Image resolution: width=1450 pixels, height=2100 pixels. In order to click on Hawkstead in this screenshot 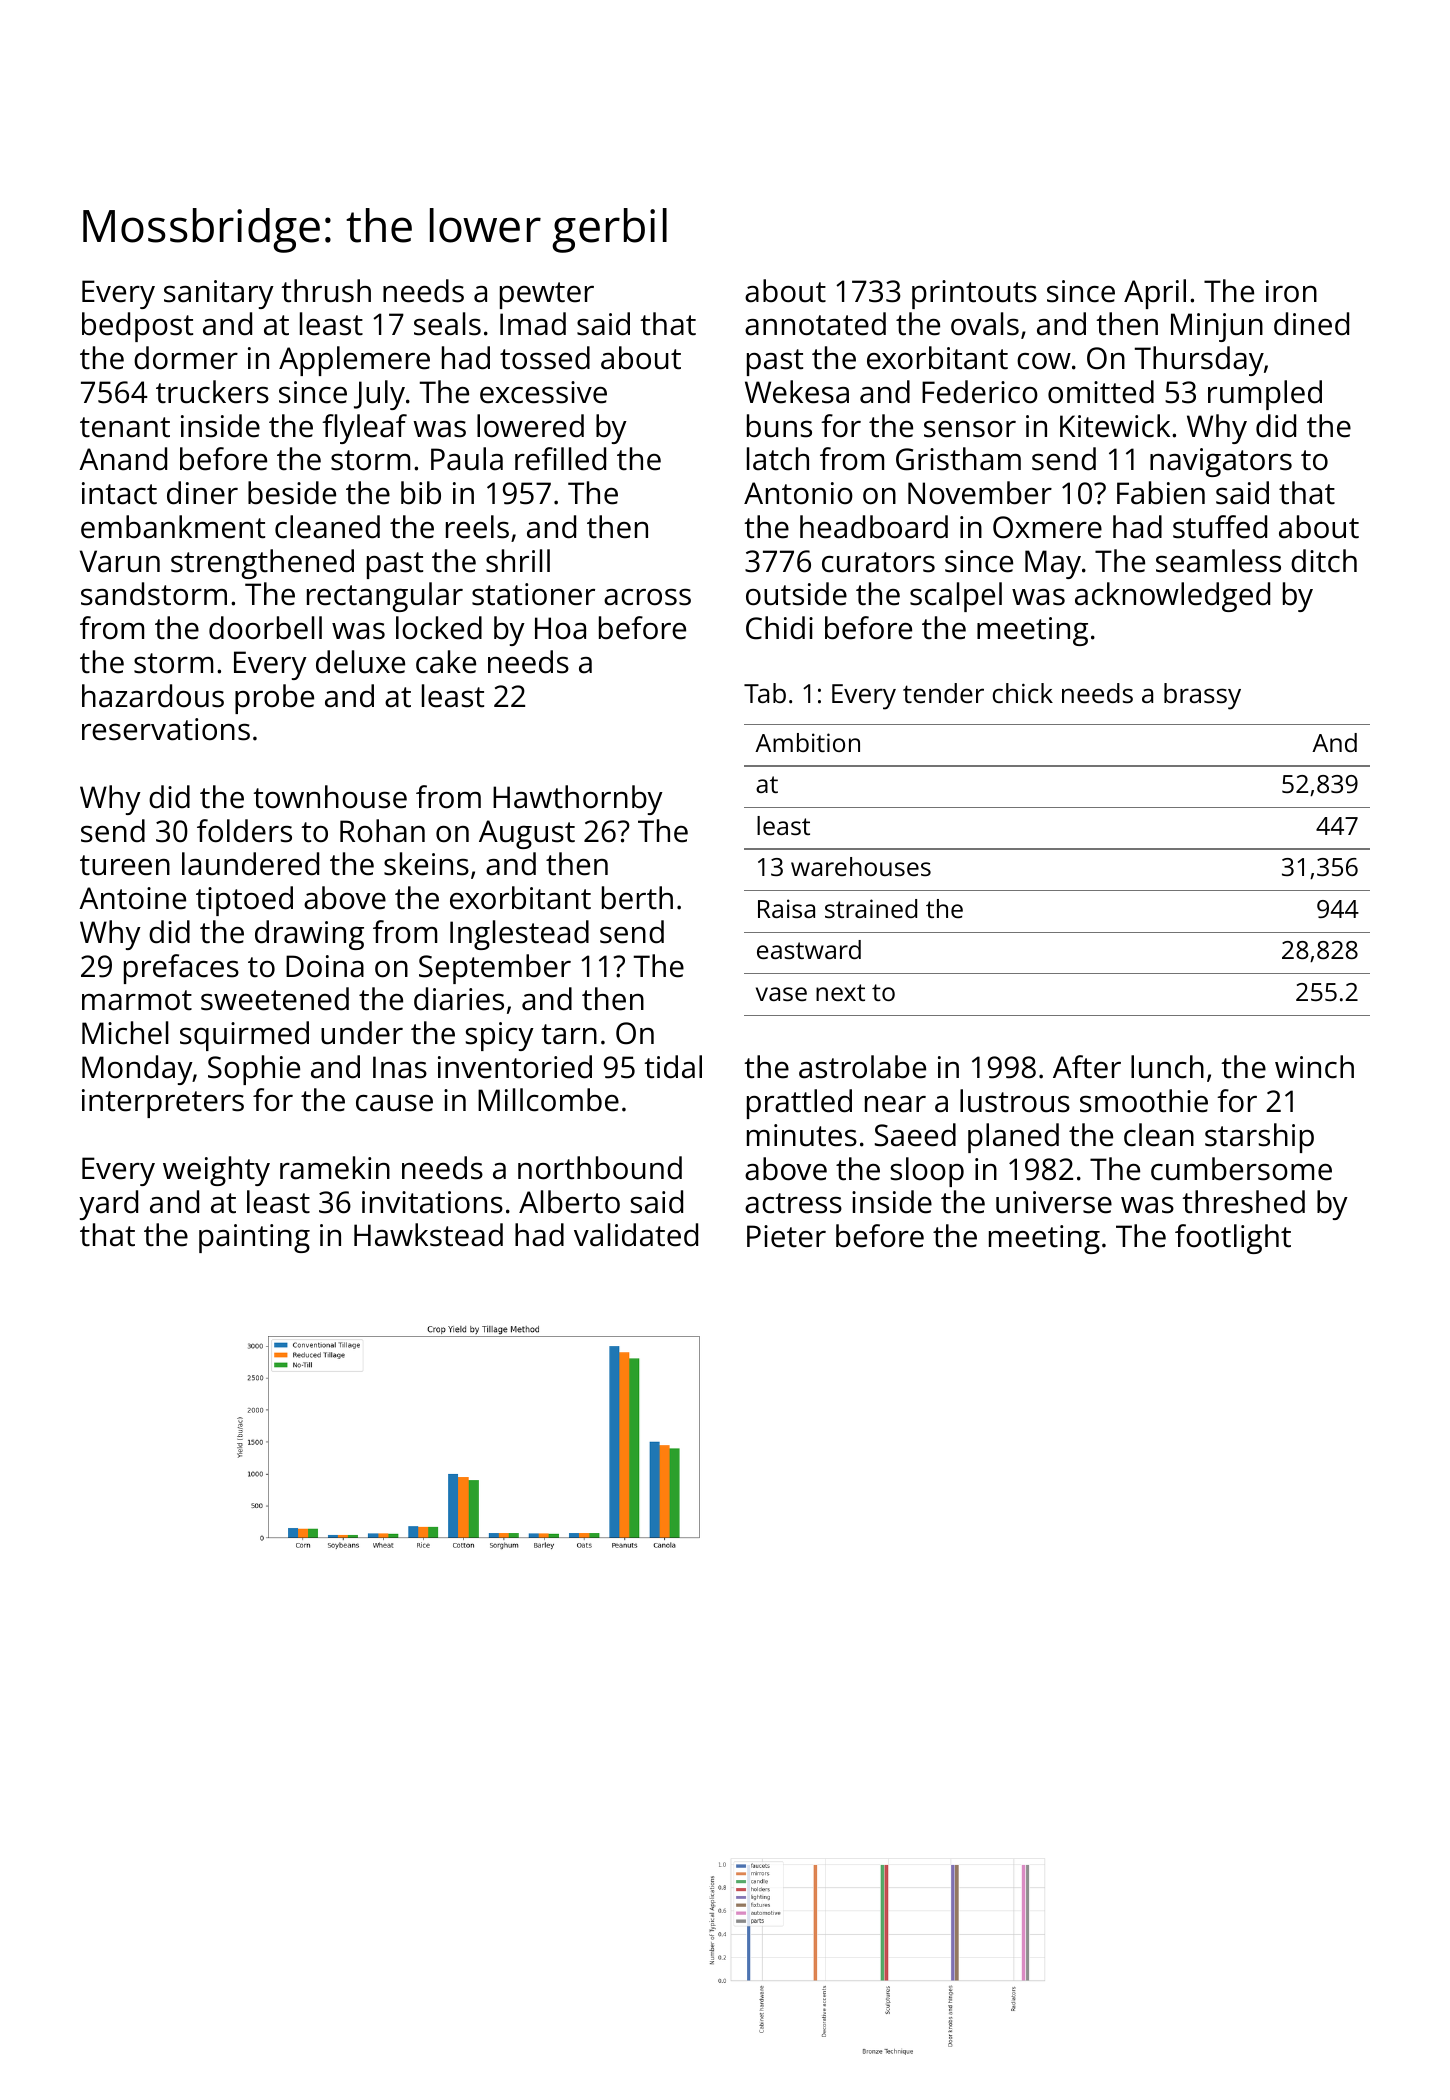, I will do `click(428, 1235)`.
